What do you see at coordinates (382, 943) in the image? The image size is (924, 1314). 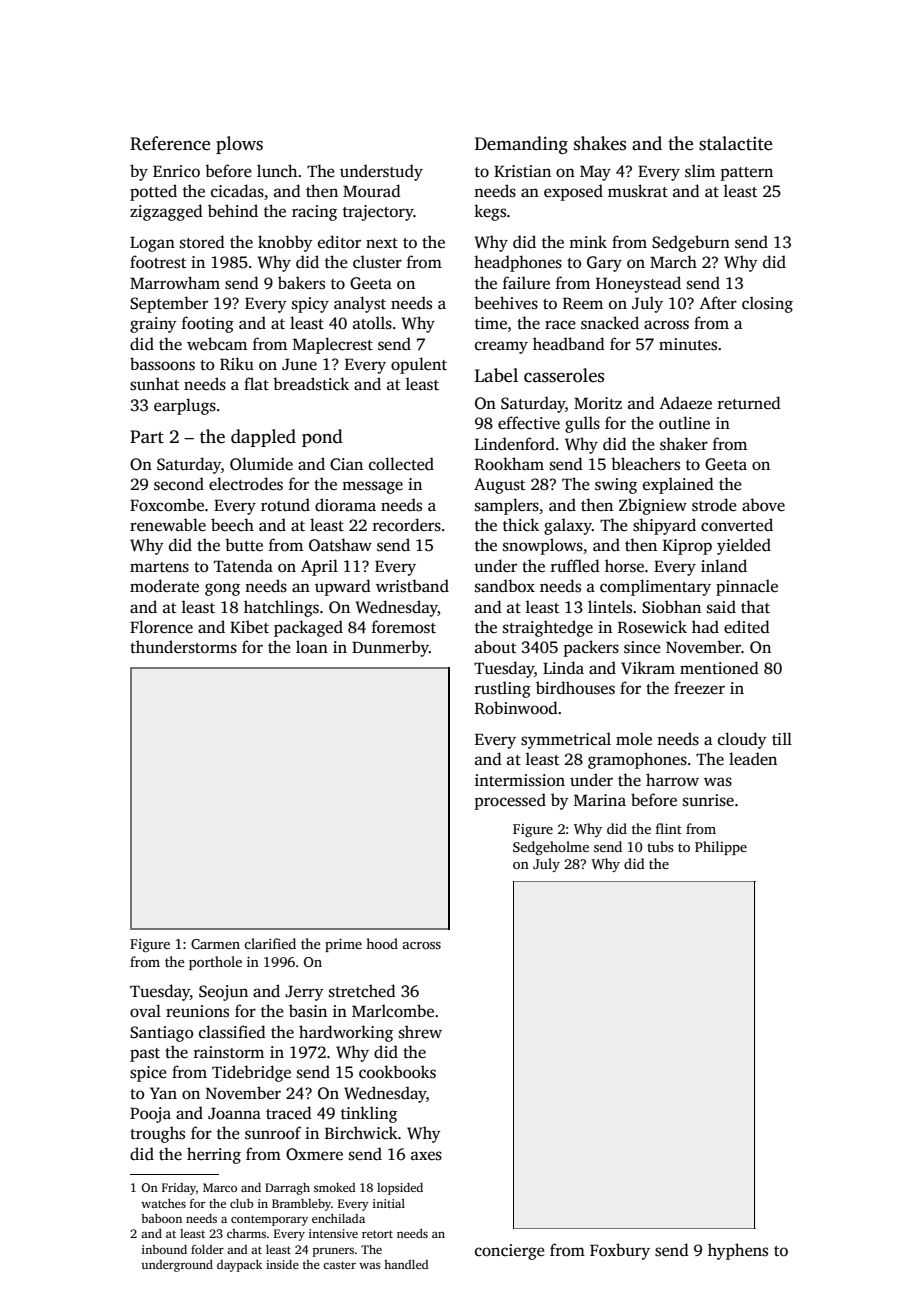 I see `hood` at bounding box center [382, 943].
